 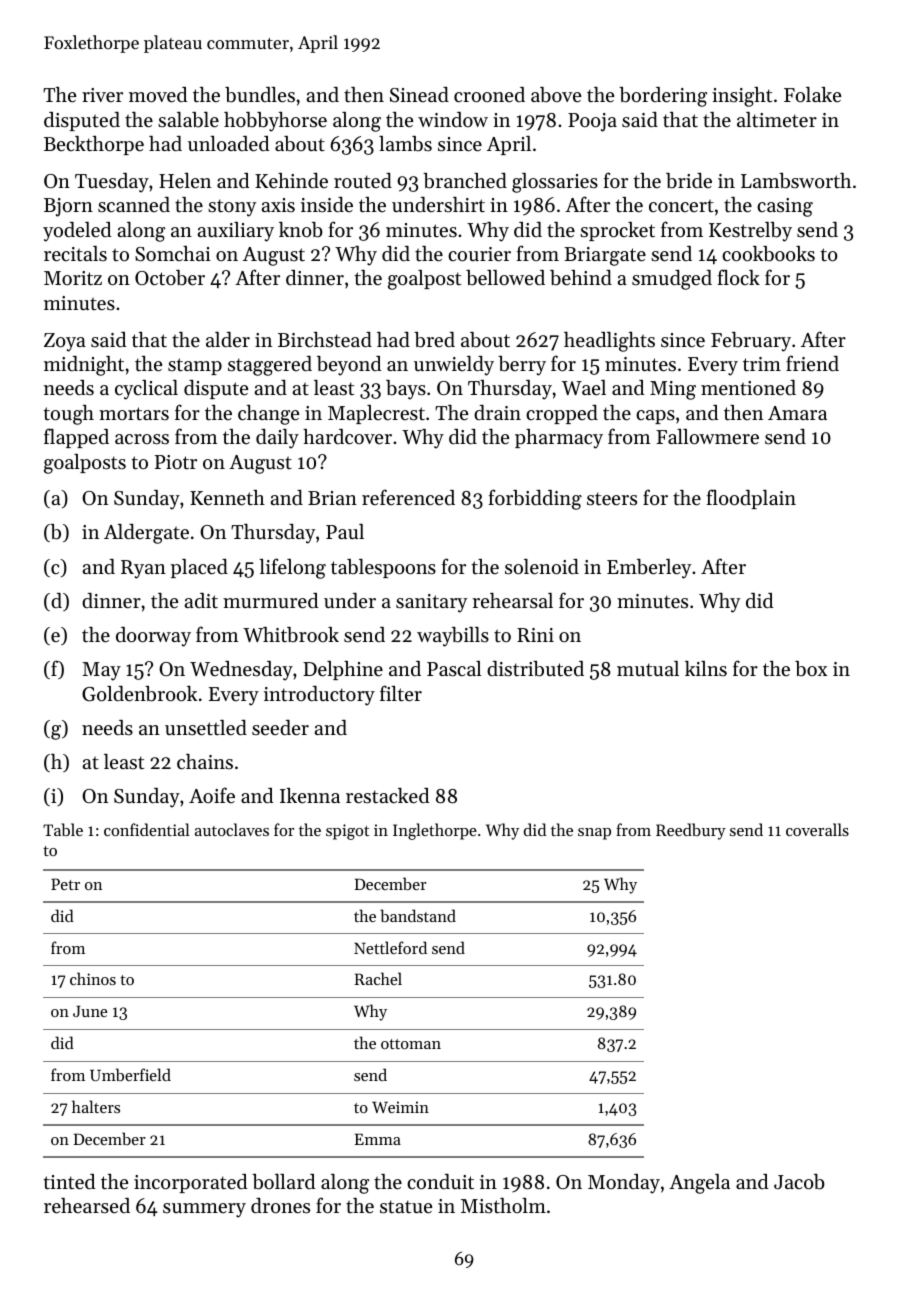 I want to click on box, so click(x=811, y=669).
